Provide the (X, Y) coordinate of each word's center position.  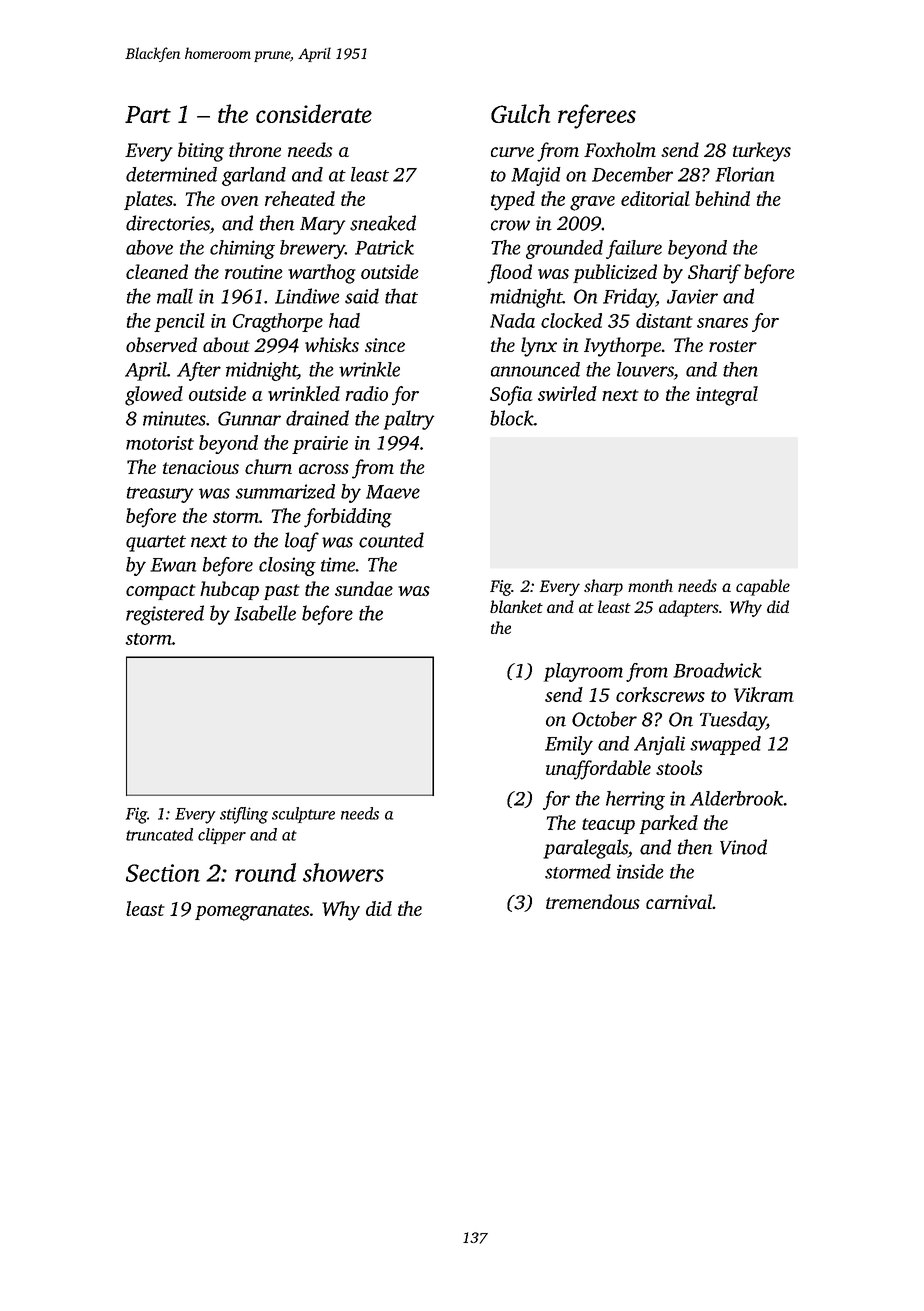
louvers (645, 369)
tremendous (593, 901)
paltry (409, 420)
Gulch (520, 113)
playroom (583, 672)
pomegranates (252, 912)
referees (597, 116)
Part (148, 114)
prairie (320, 445)
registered (165, 615)
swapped (725, 745)
